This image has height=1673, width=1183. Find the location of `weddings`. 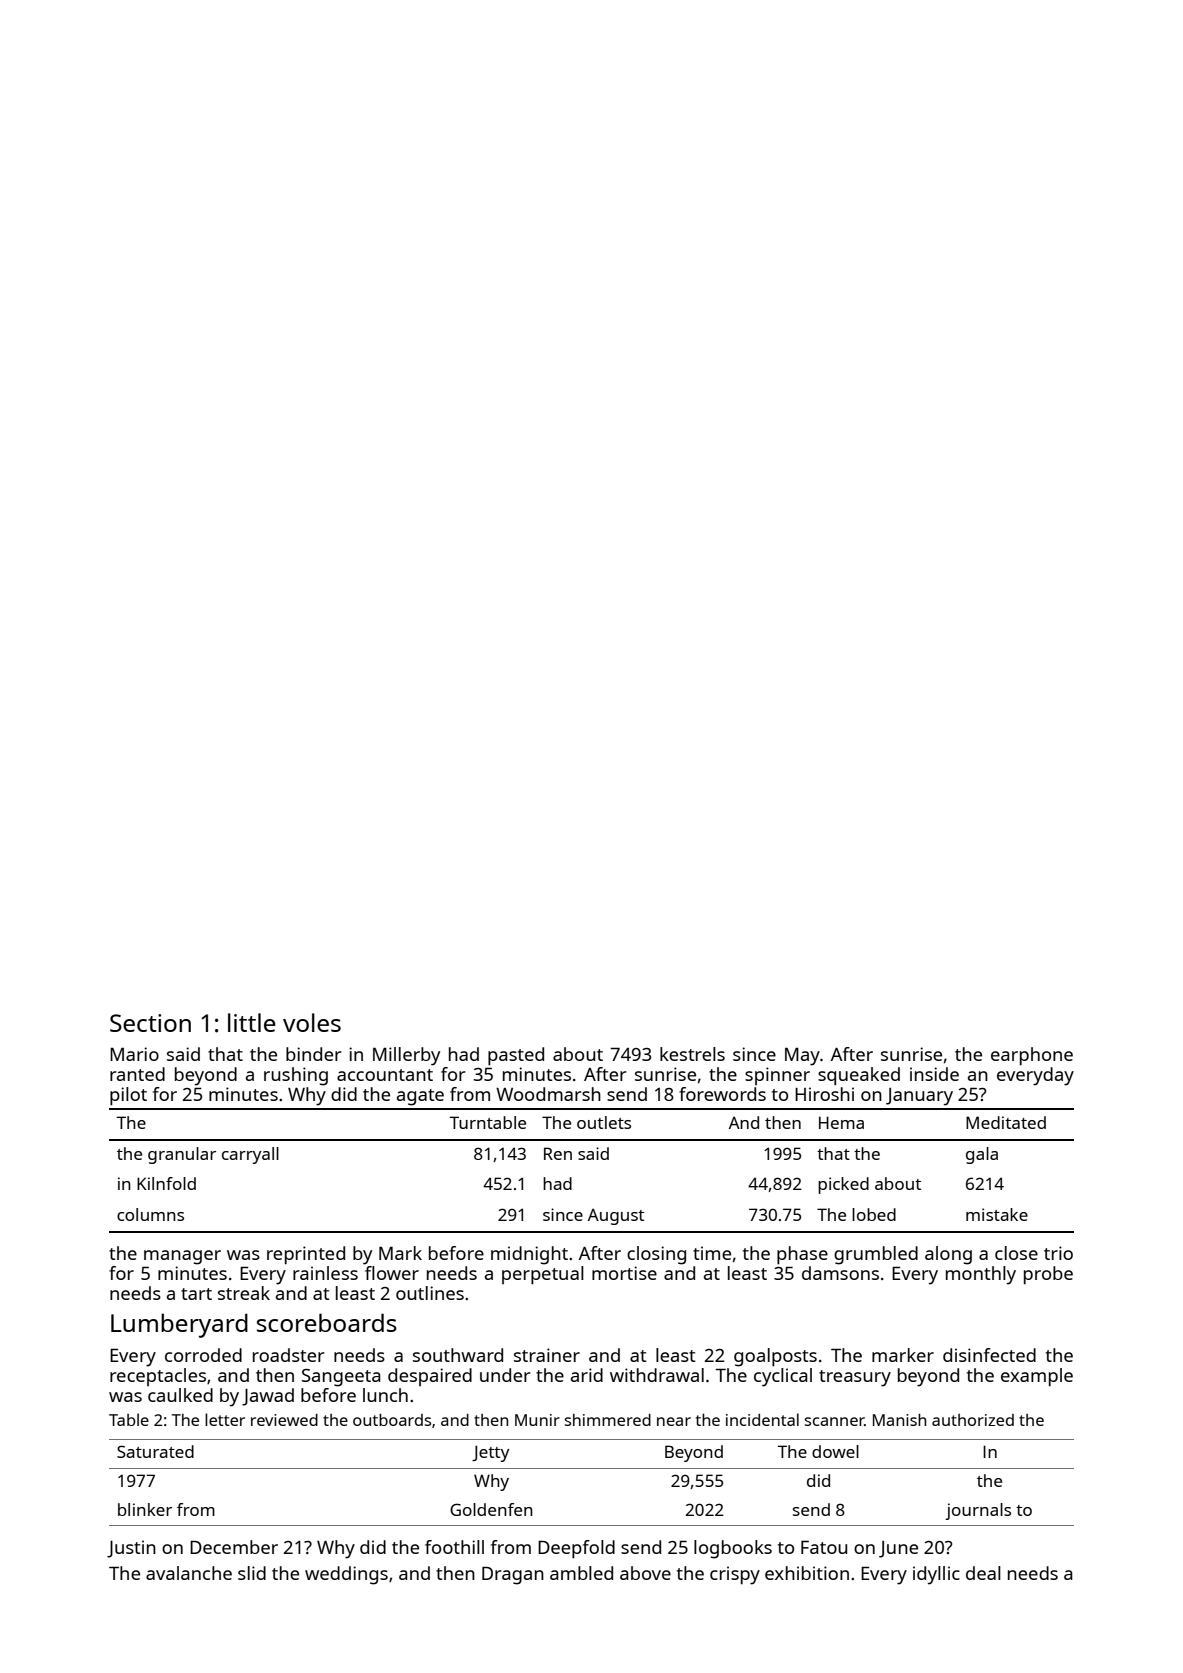

weddings is located at coordinates (346, 1575).
